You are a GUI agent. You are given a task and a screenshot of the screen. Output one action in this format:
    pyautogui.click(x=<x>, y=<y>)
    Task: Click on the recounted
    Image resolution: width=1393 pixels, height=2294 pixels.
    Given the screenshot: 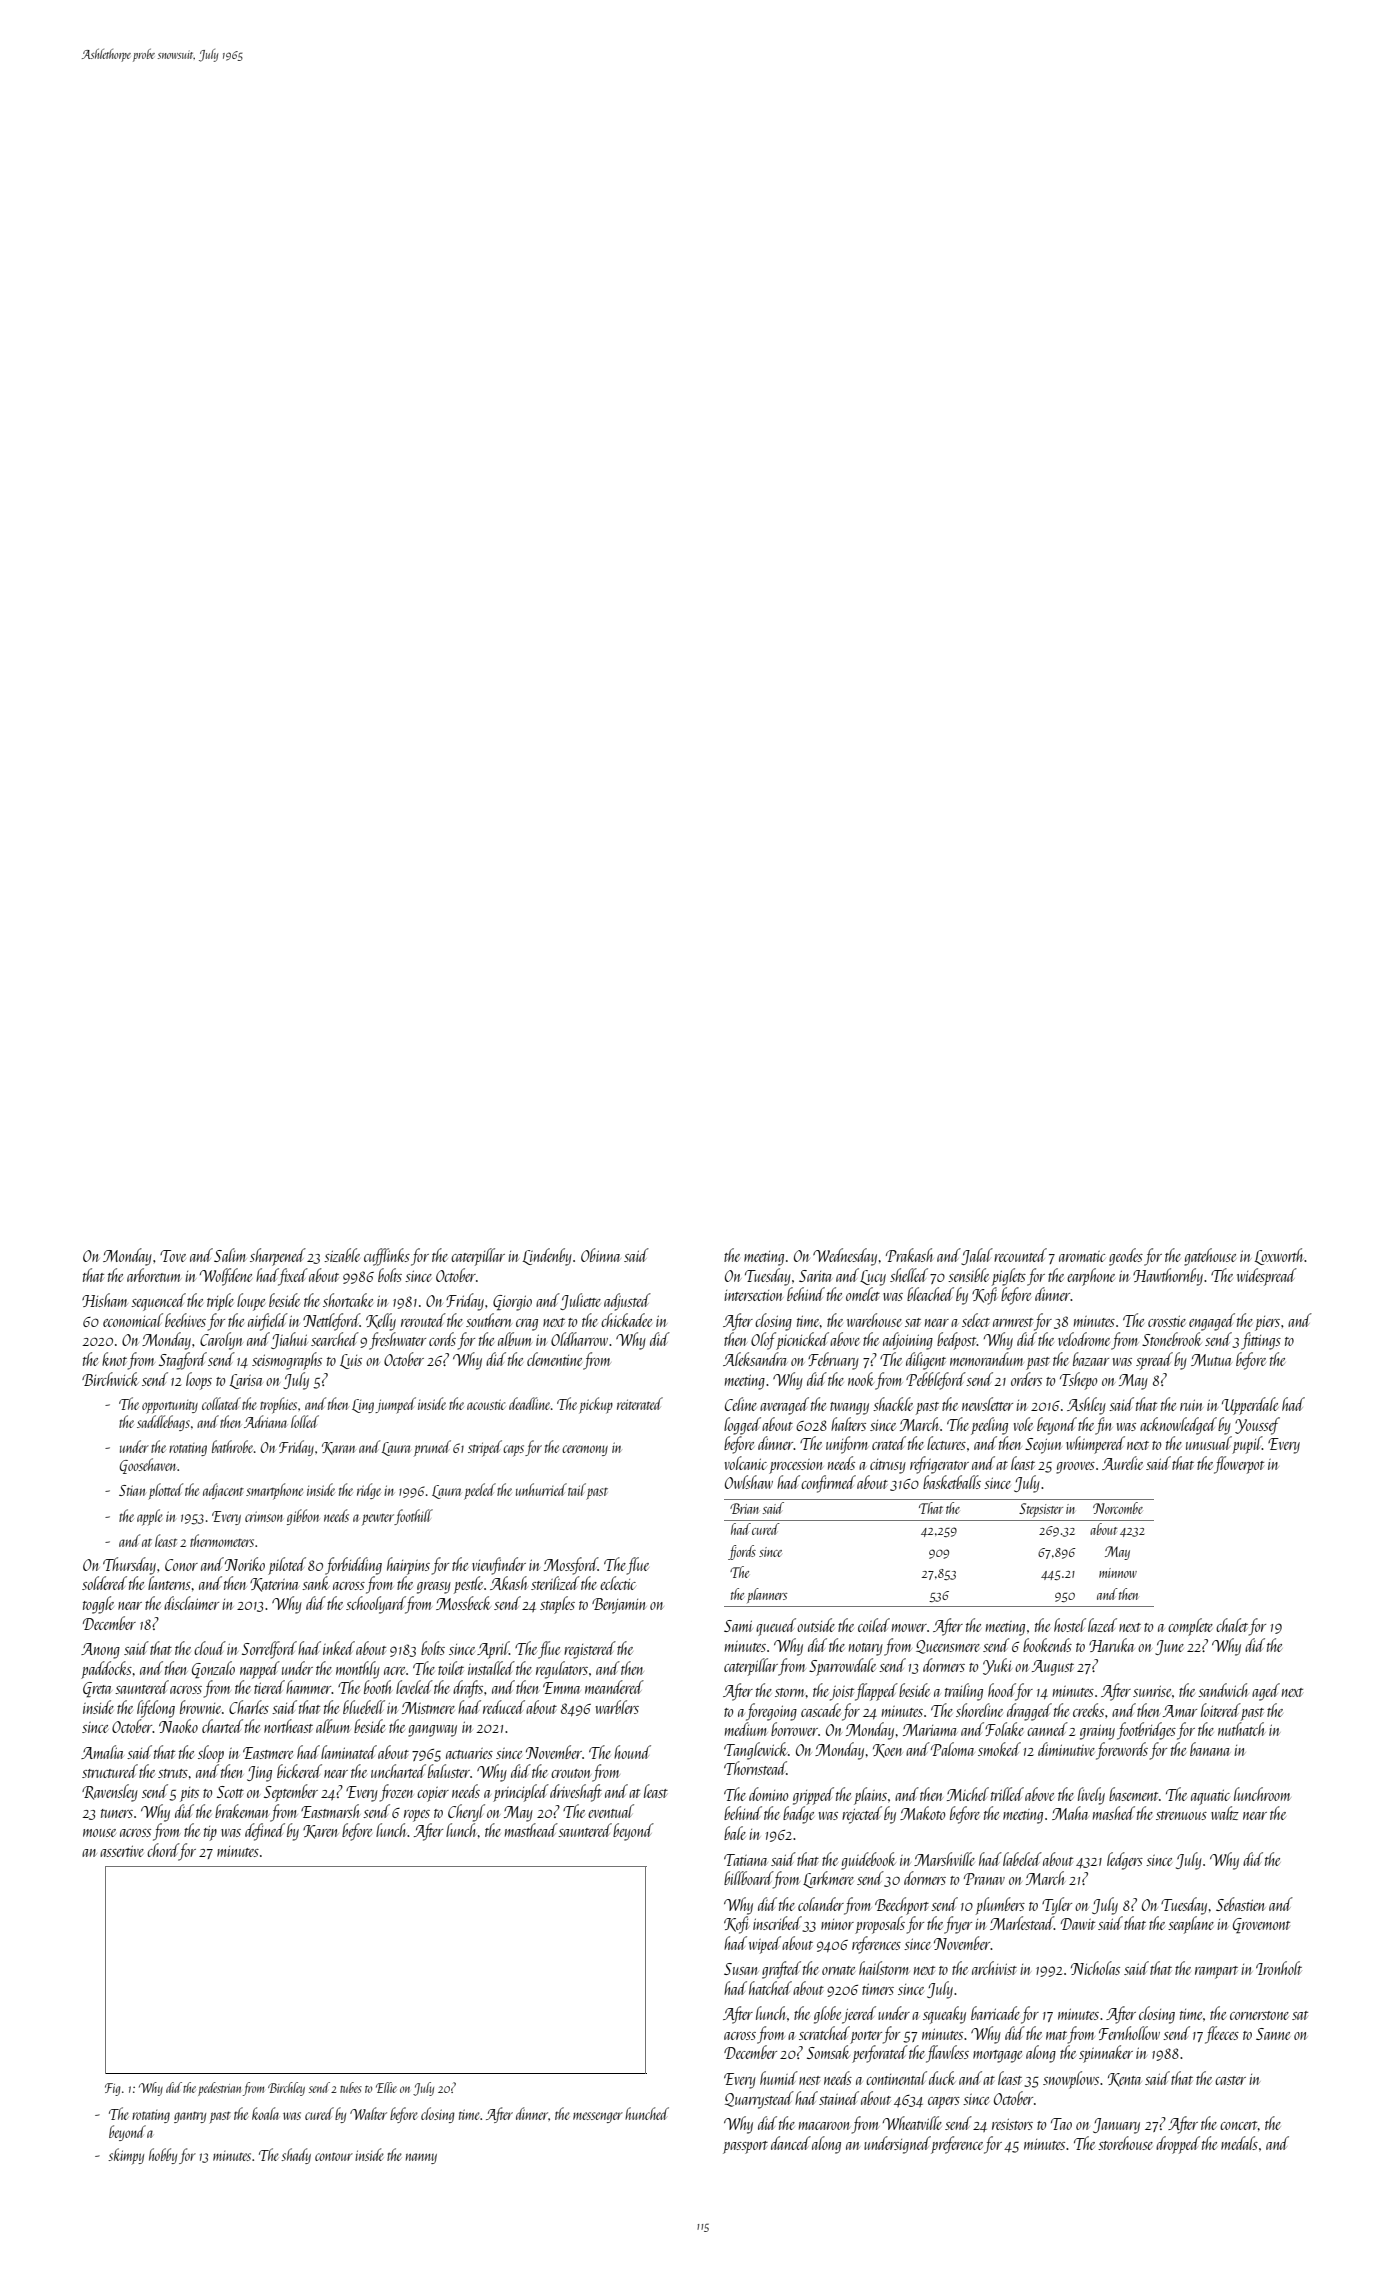 What is the action you would take?
    pyautogui.click(x=1020, y=1255)
